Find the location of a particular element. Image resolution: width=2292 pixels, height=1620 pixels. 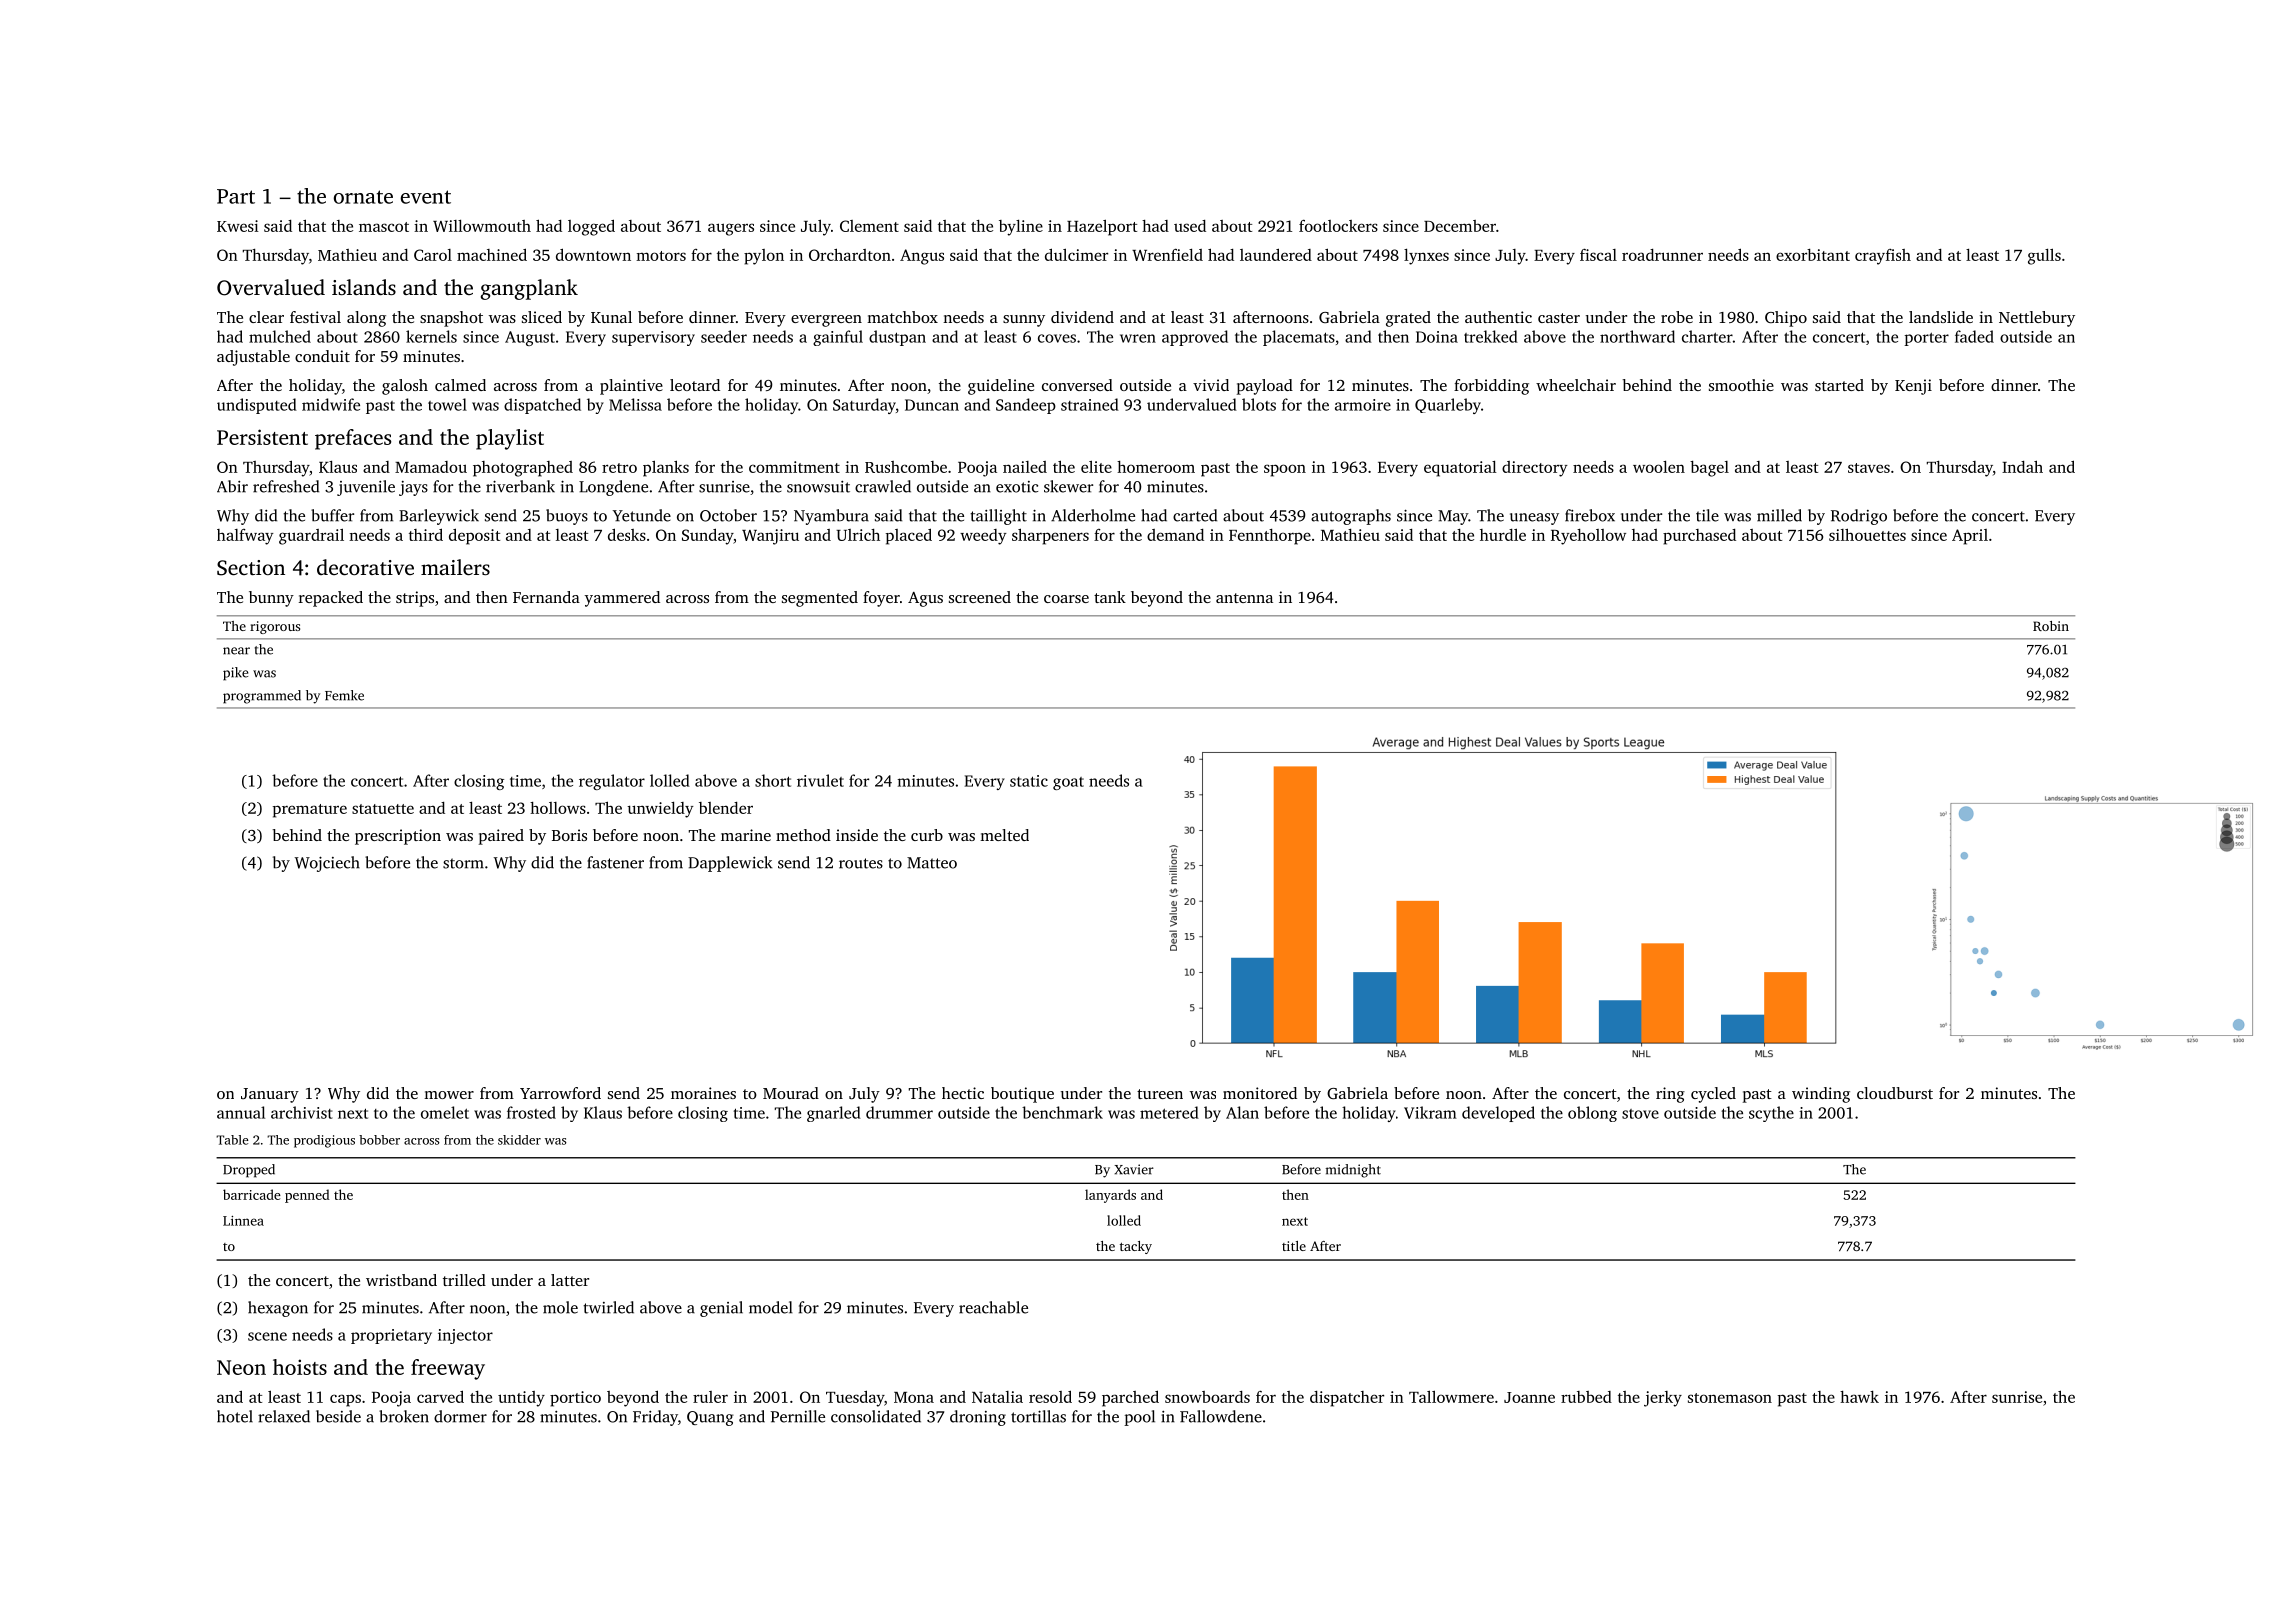

Ryehollow is located at coordinates (1588, 537).
